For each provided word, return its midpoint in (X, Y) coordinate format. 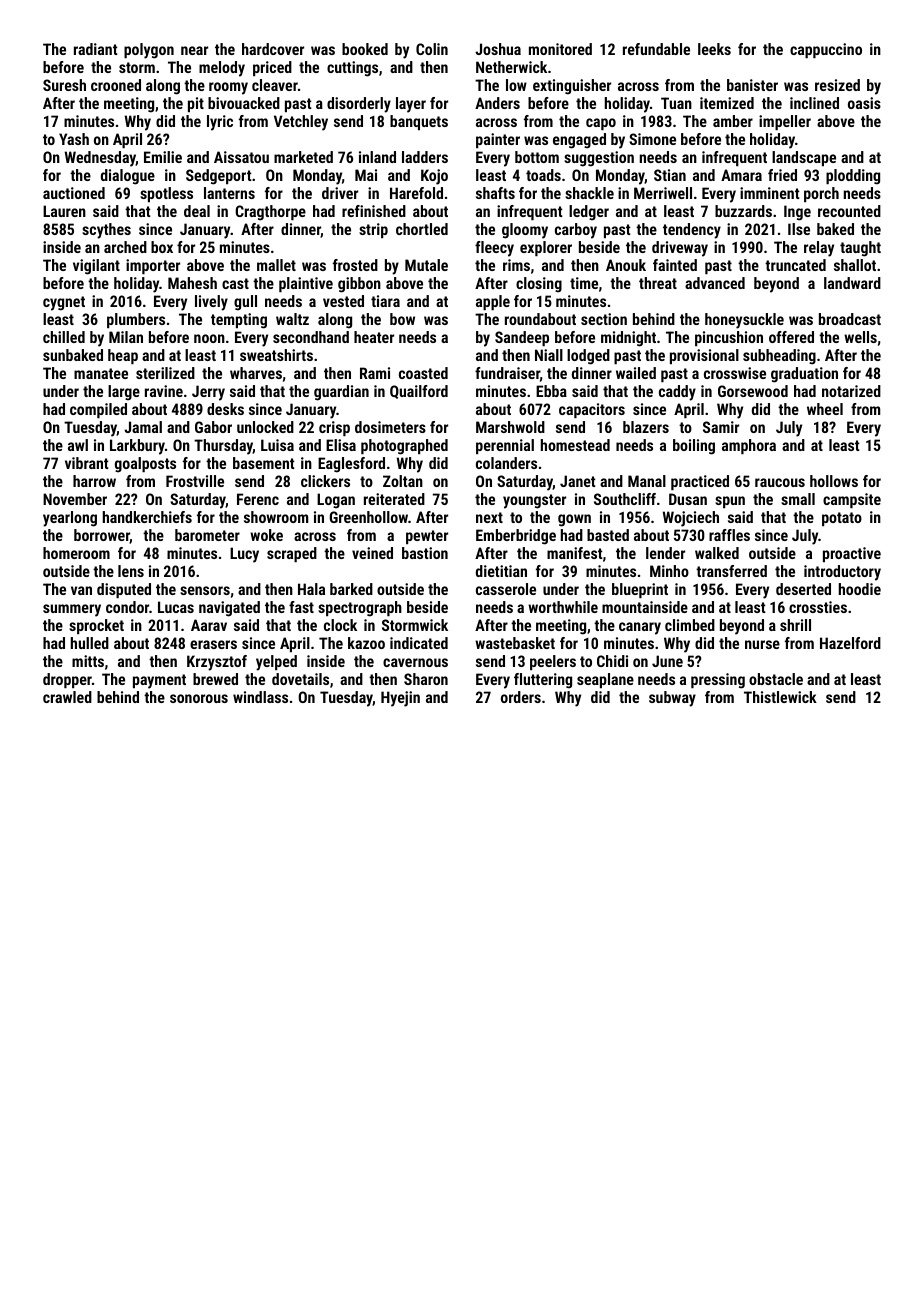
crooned (116, 85)
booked (365, 49)
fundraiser (507, 373)
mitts (88, 661)
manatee (101, 373)
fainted (675, 265)
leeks (714, 49)
